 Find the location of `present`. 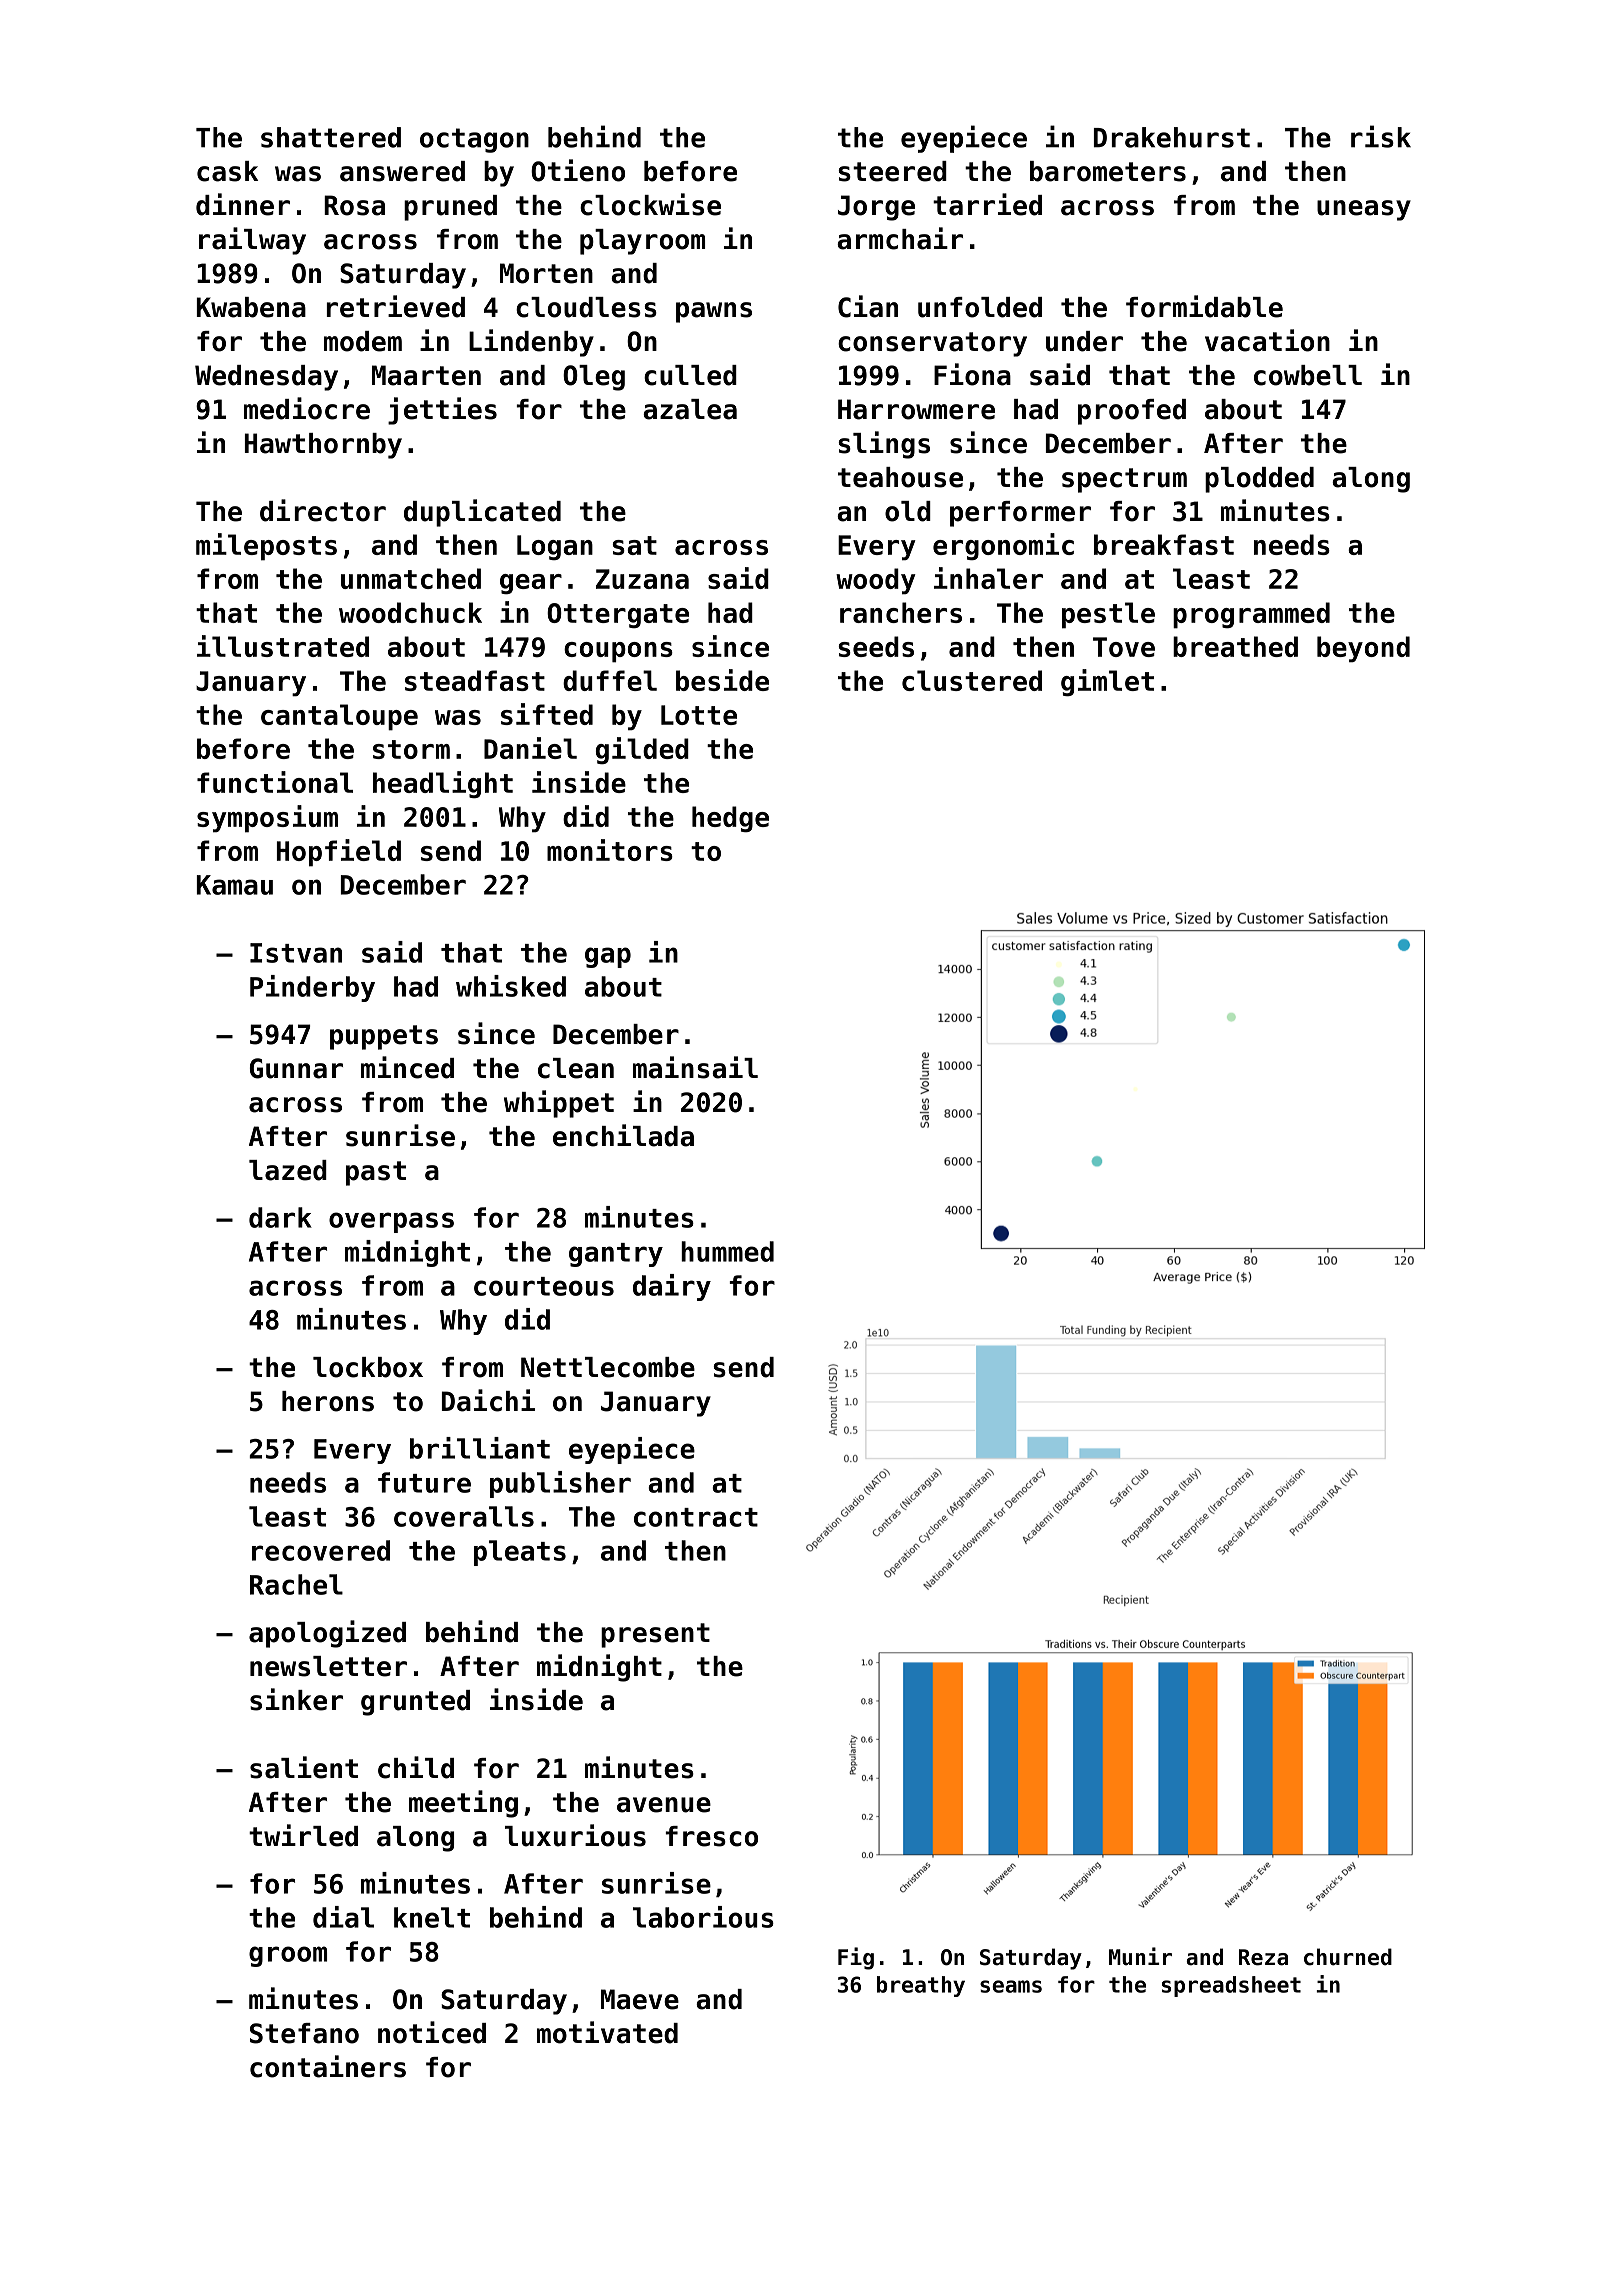

present is located at coordinates (655, 1635).
